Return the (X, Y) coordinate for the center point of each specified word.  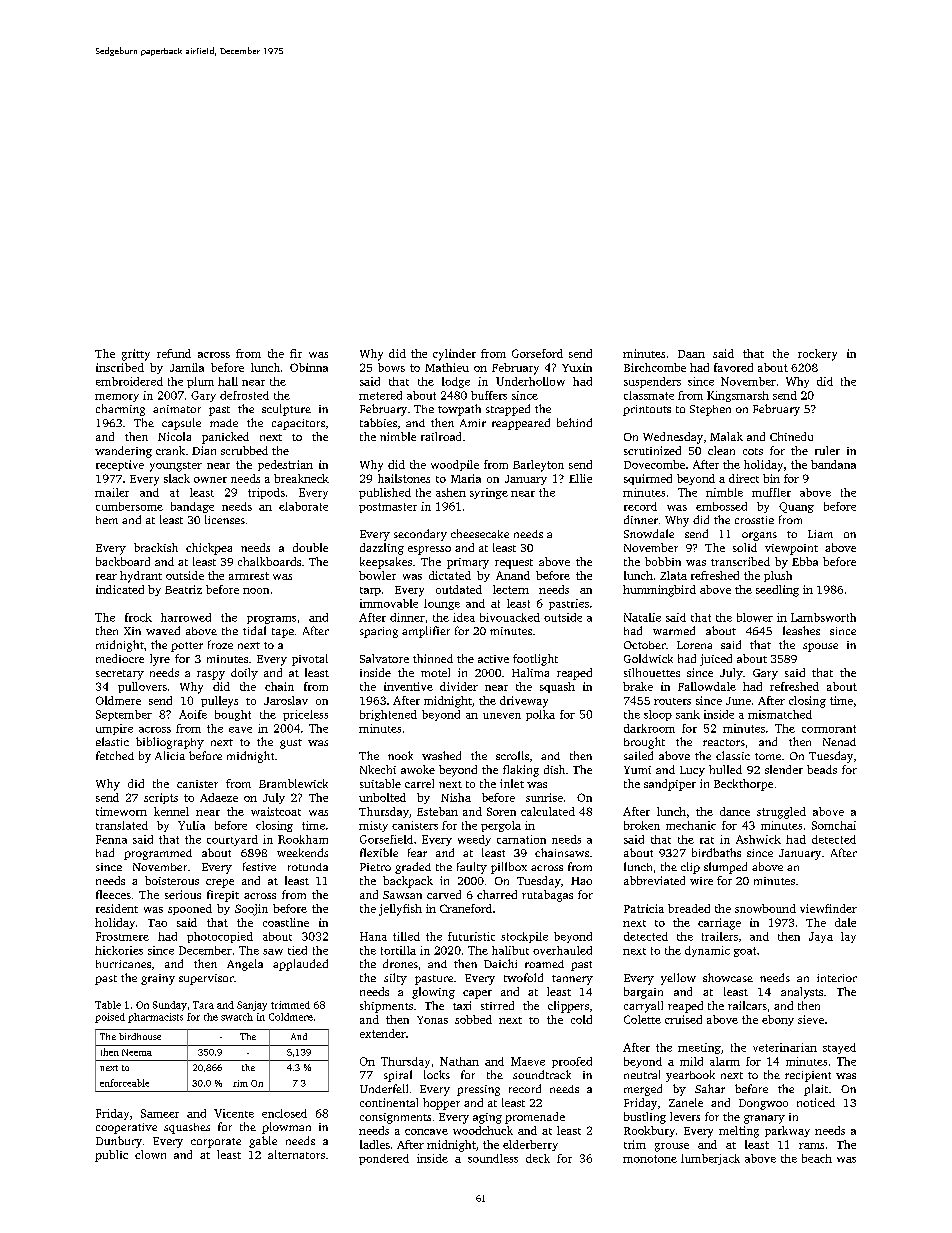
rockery (817, 355)
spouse (820, 647)
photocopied (220, 937)
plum (200, 382)
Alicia (170, 755)
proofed (572, 1062)
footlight (535, 660)
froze (220, 644)
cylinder (454, 355)
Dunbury (119, 1142)
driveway (524, 702)
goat (745, 952)
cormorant (829, 729)
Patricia (644, 908)
